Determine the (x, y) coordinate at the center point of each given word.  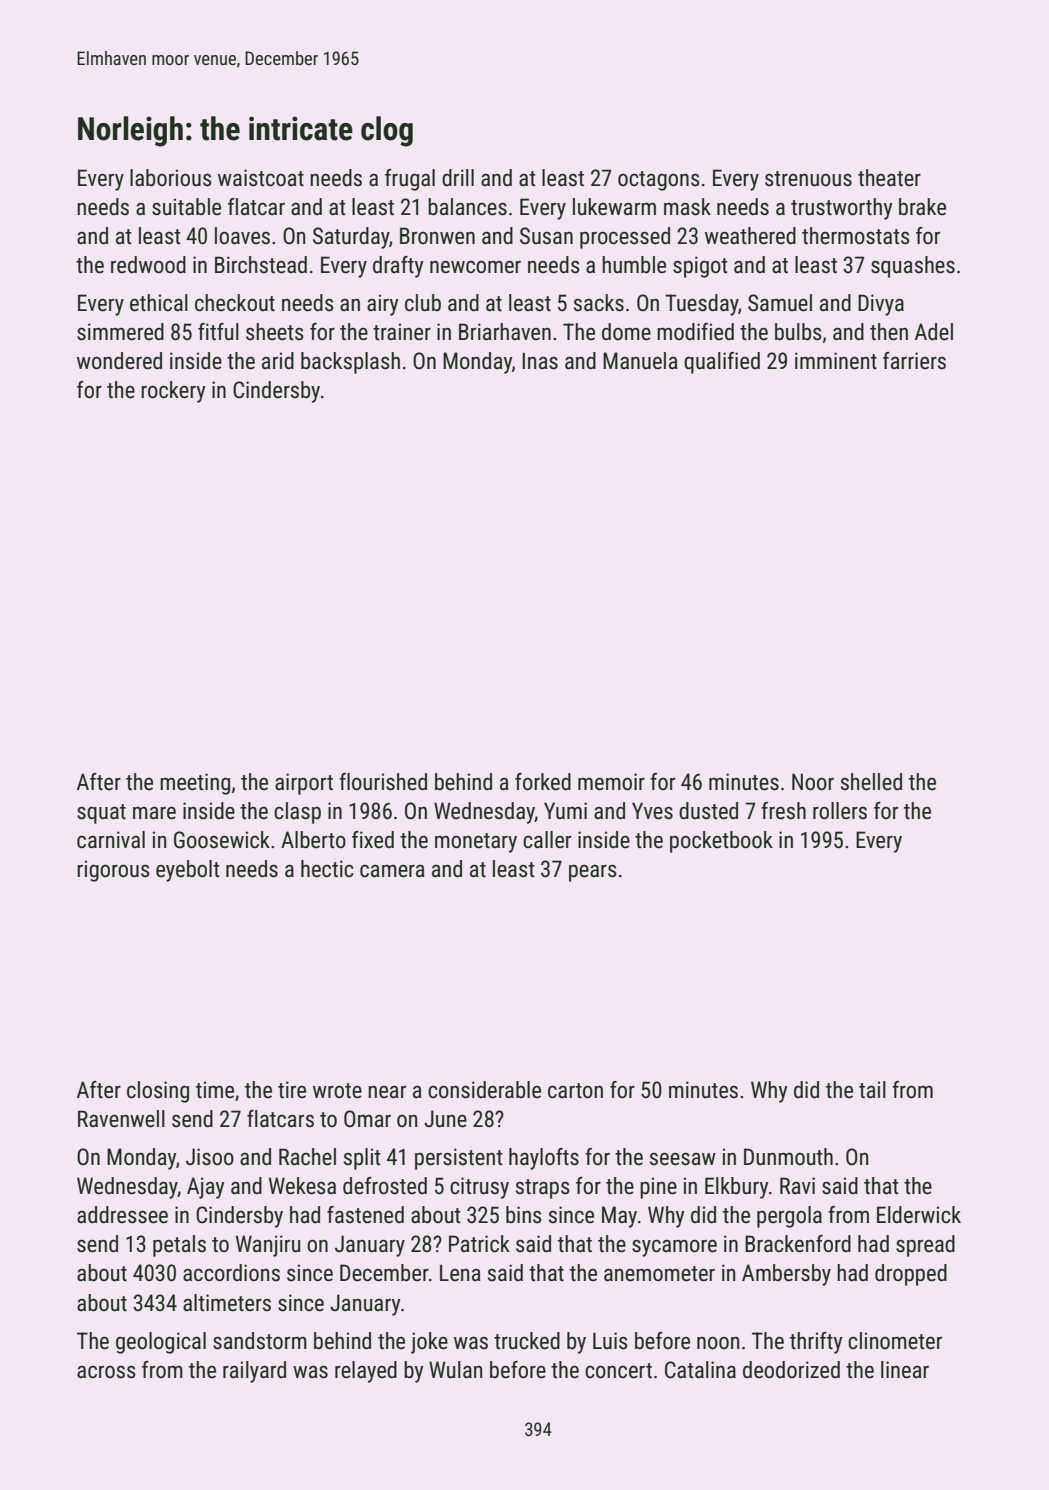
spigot (700, 267)
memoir (611, 782)
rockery (173, 392)
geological (161, 1343)
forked (543, 782)
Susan (546, 236)
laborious (171, 178)
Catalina (700, 1370)
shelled (871, 782)
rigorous (113, 871)
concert (618, 1371)
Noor (813, 782)
